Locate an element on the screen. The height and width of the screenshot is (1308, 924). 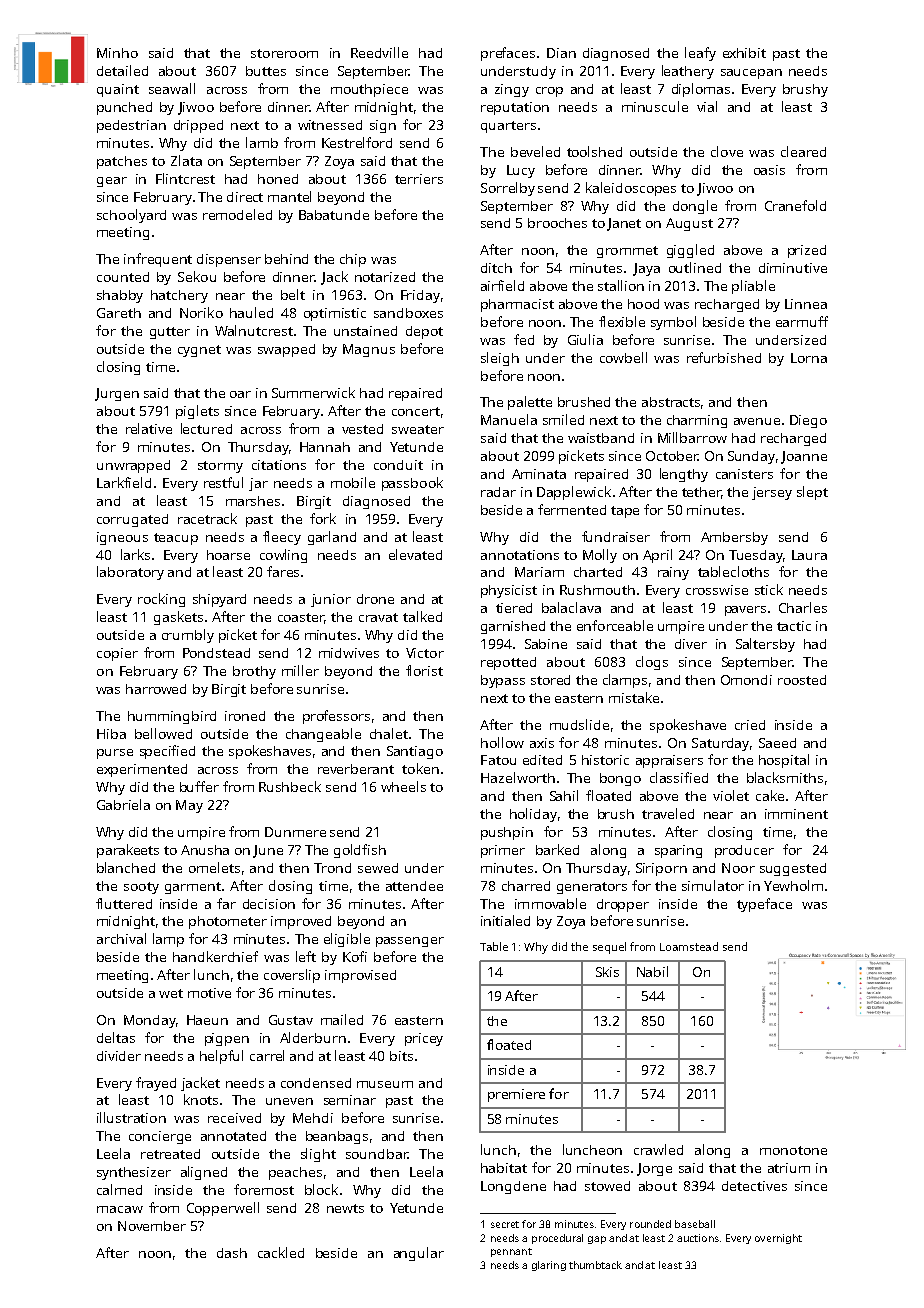
fares is located at coordinates (283, 571).
